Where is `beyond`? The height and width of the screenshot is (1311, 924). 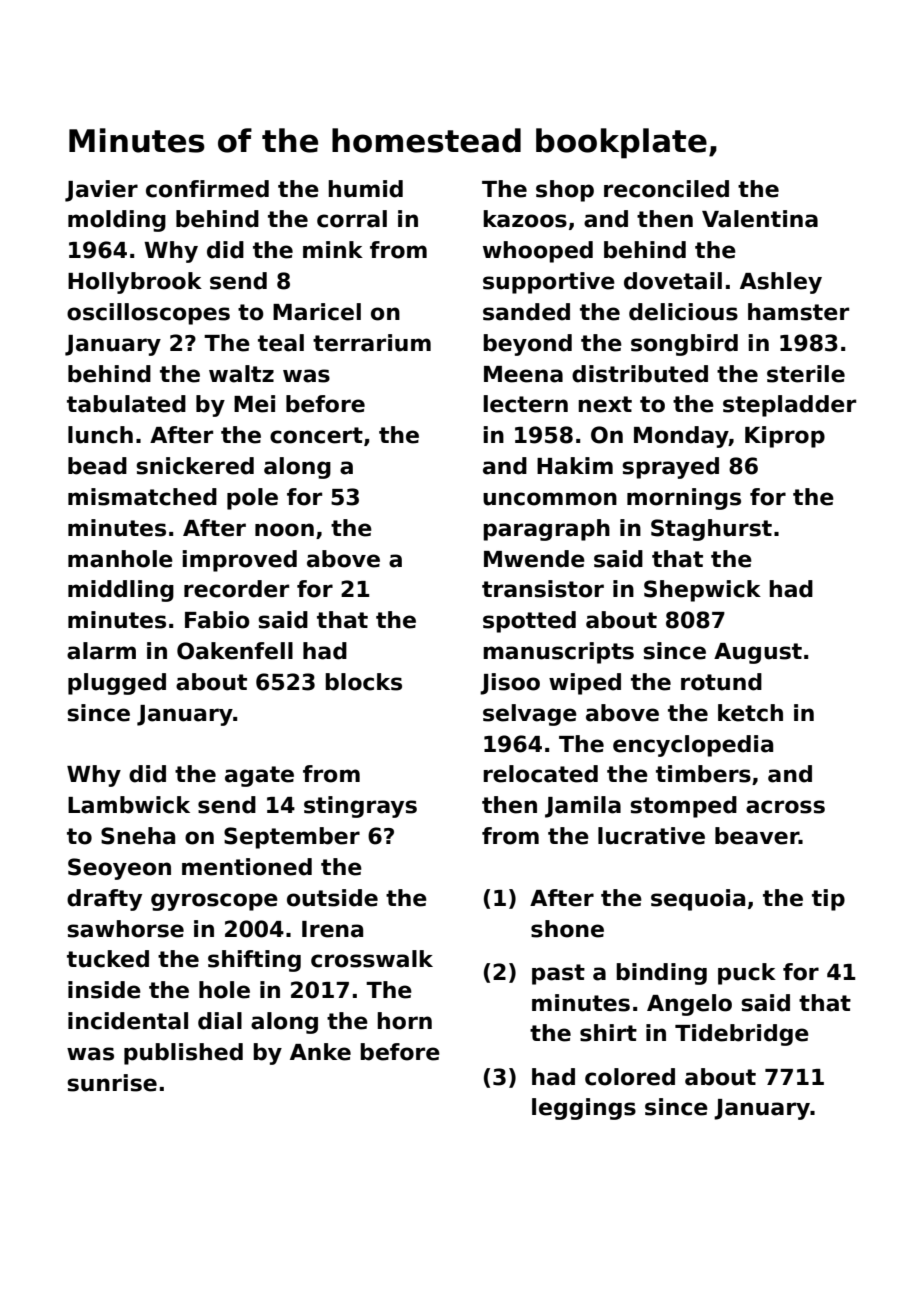
beyond is located at coordinates (527, 345).
